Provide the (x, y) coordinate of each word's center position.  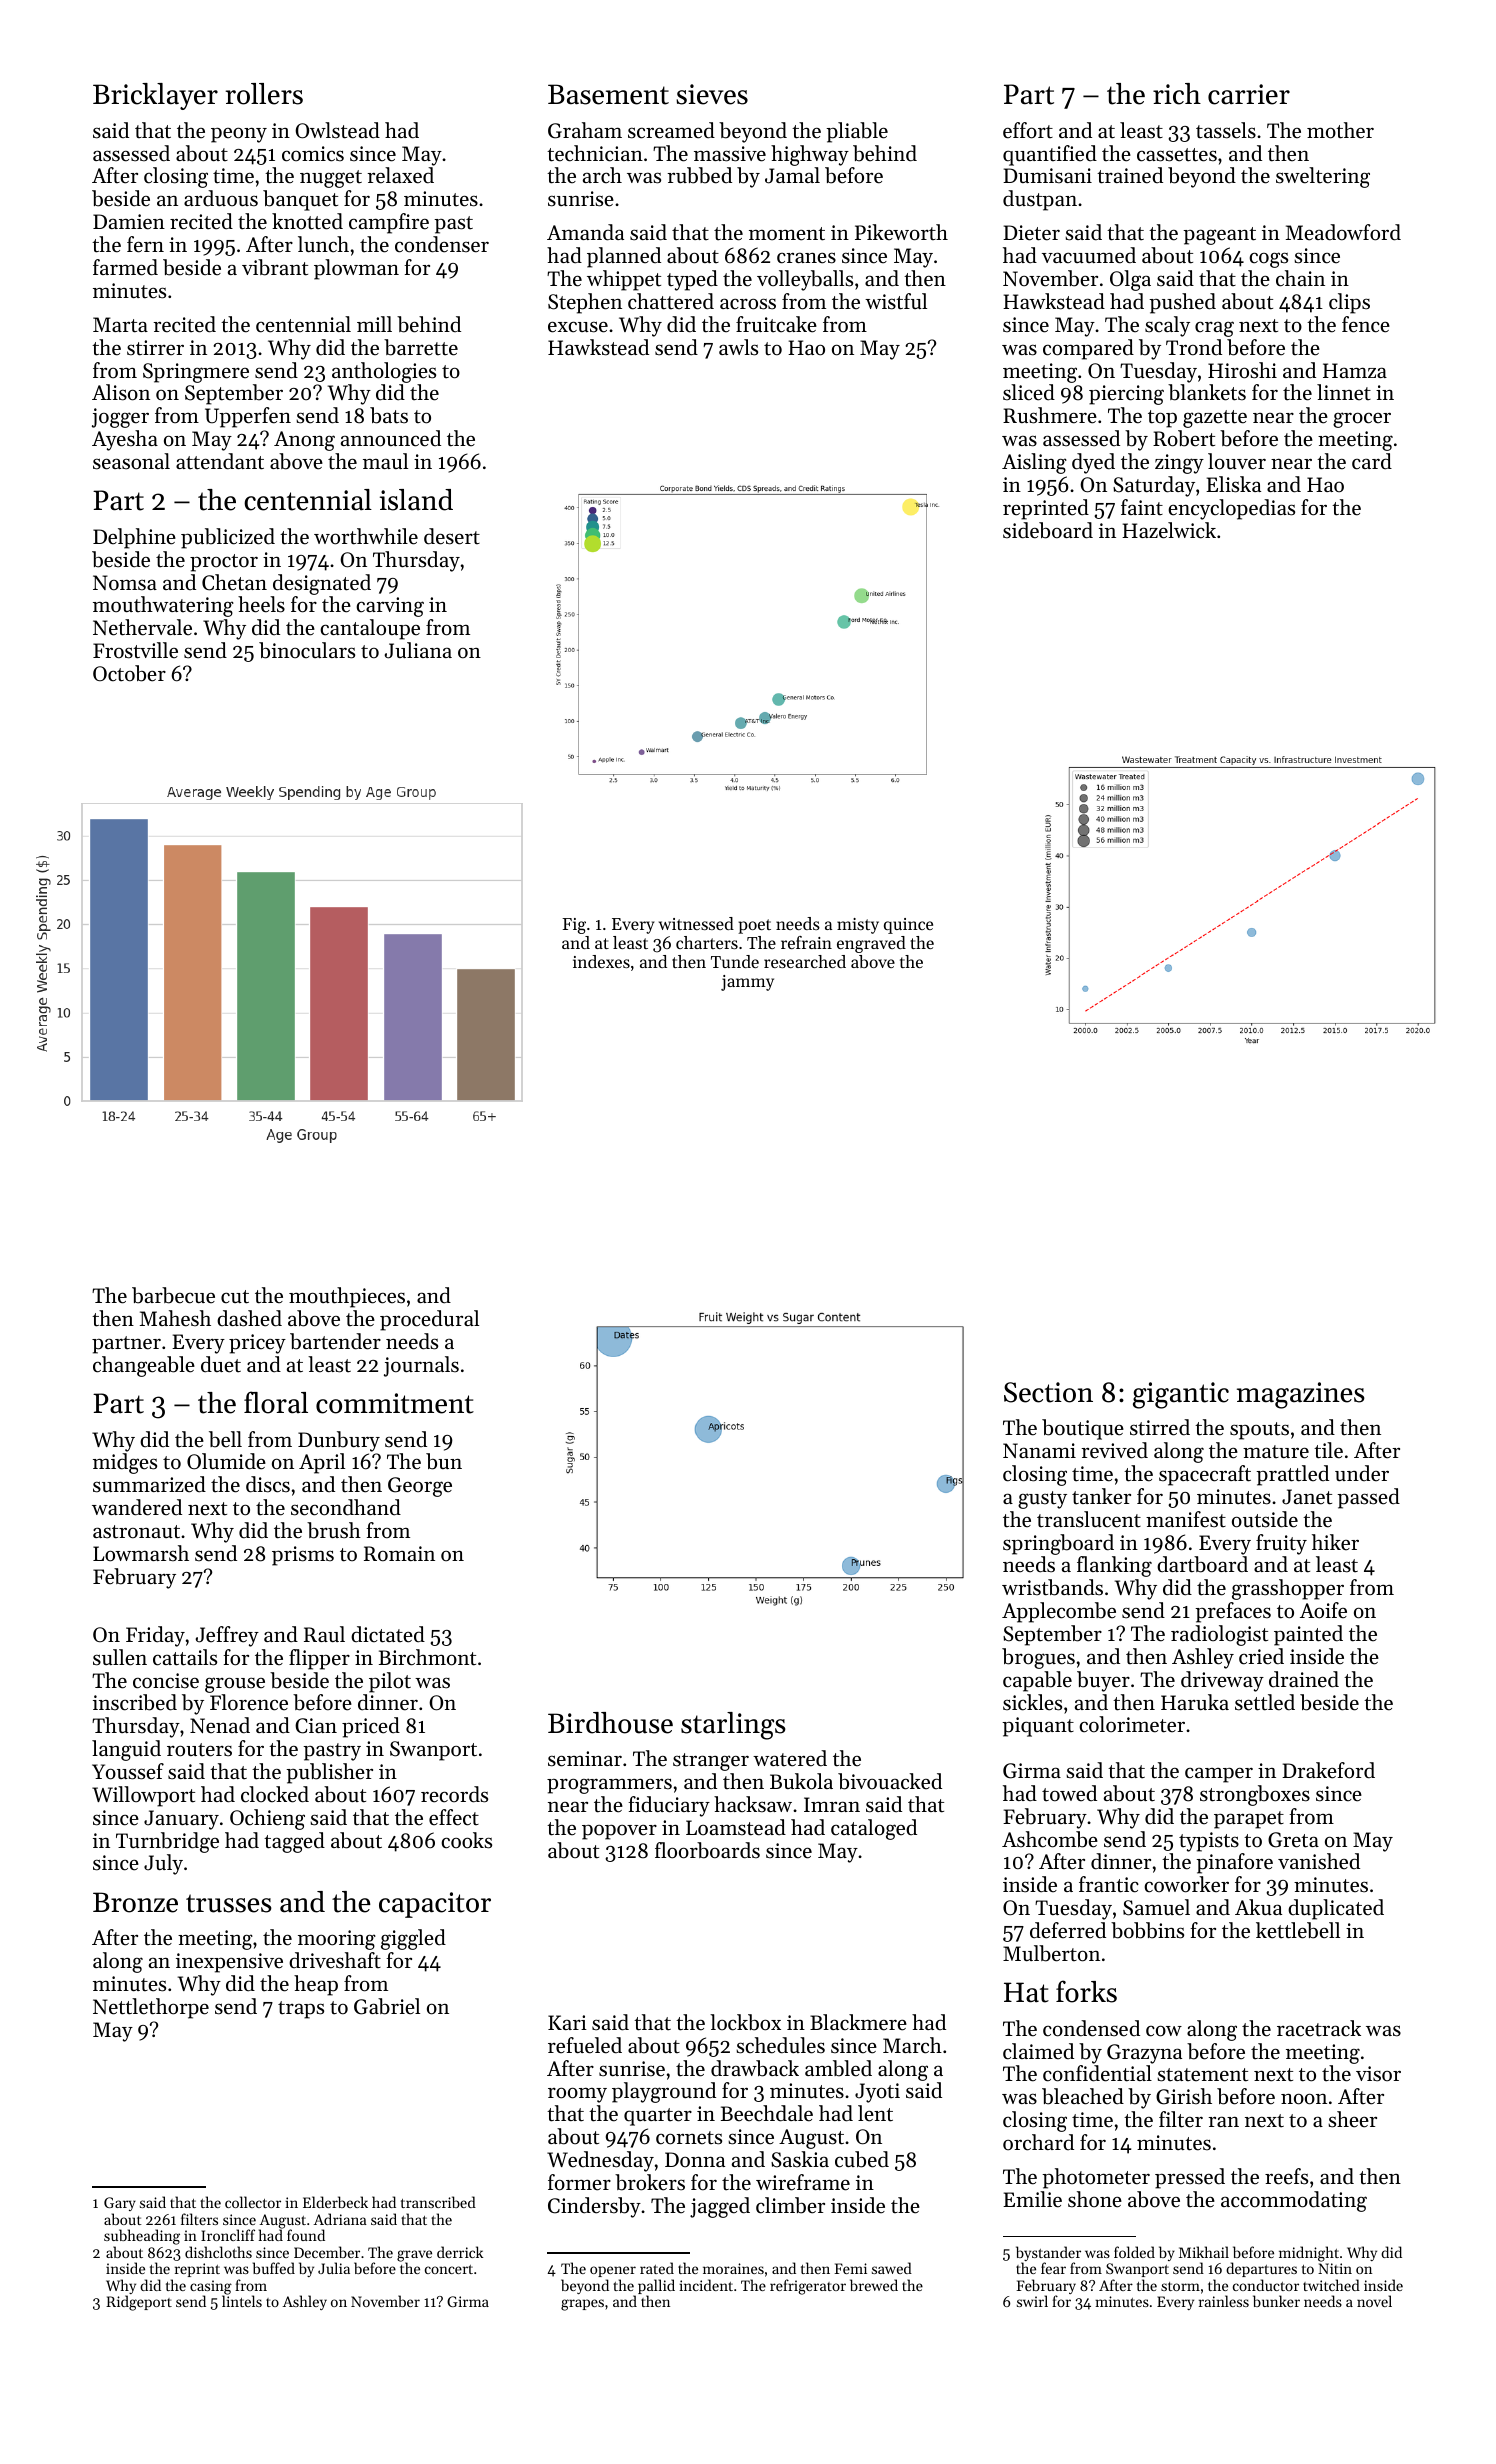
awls (738, 347)
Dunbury (339, 1441)
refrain (806, 942)
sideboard (1048, 530)
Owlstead (337, 130)
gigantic (1181, 1395)
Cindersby (594, 2207)
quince (908, 926)
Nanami (1039, 1450)
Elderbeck (335, 2202)
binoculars (307, 650)
